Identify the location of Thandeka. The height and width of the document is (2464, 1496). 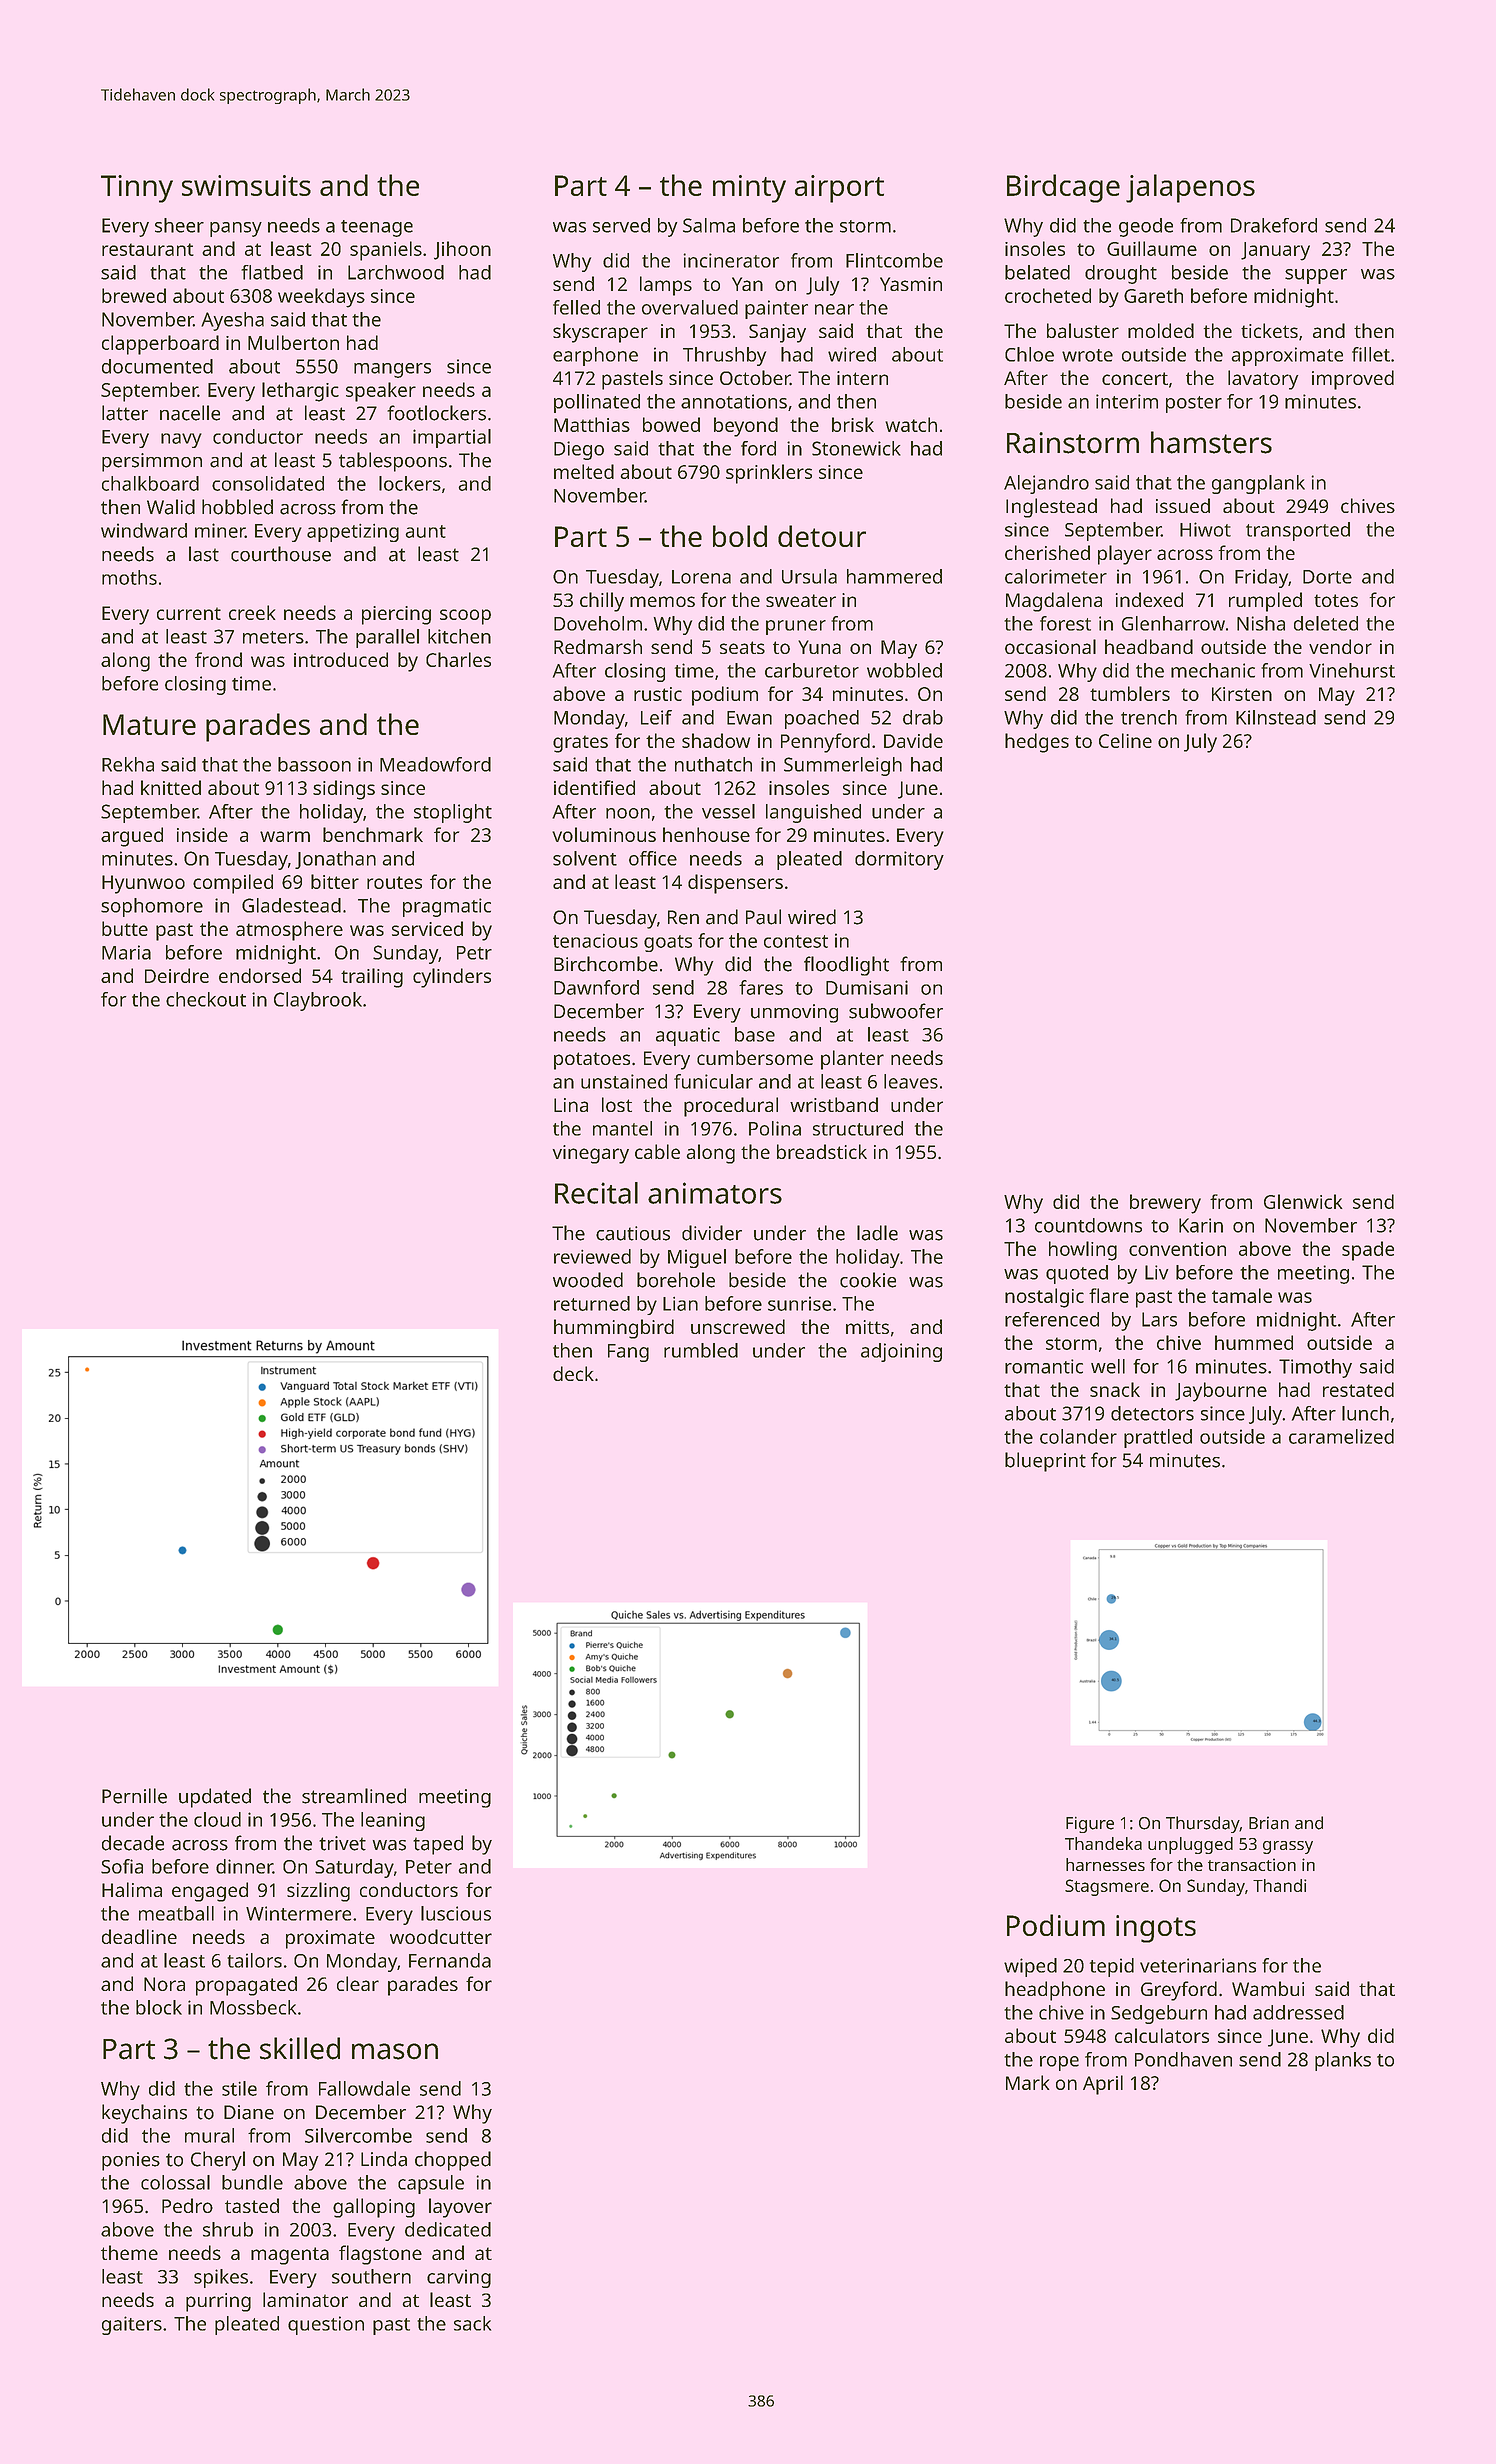
(1103, 1843).
